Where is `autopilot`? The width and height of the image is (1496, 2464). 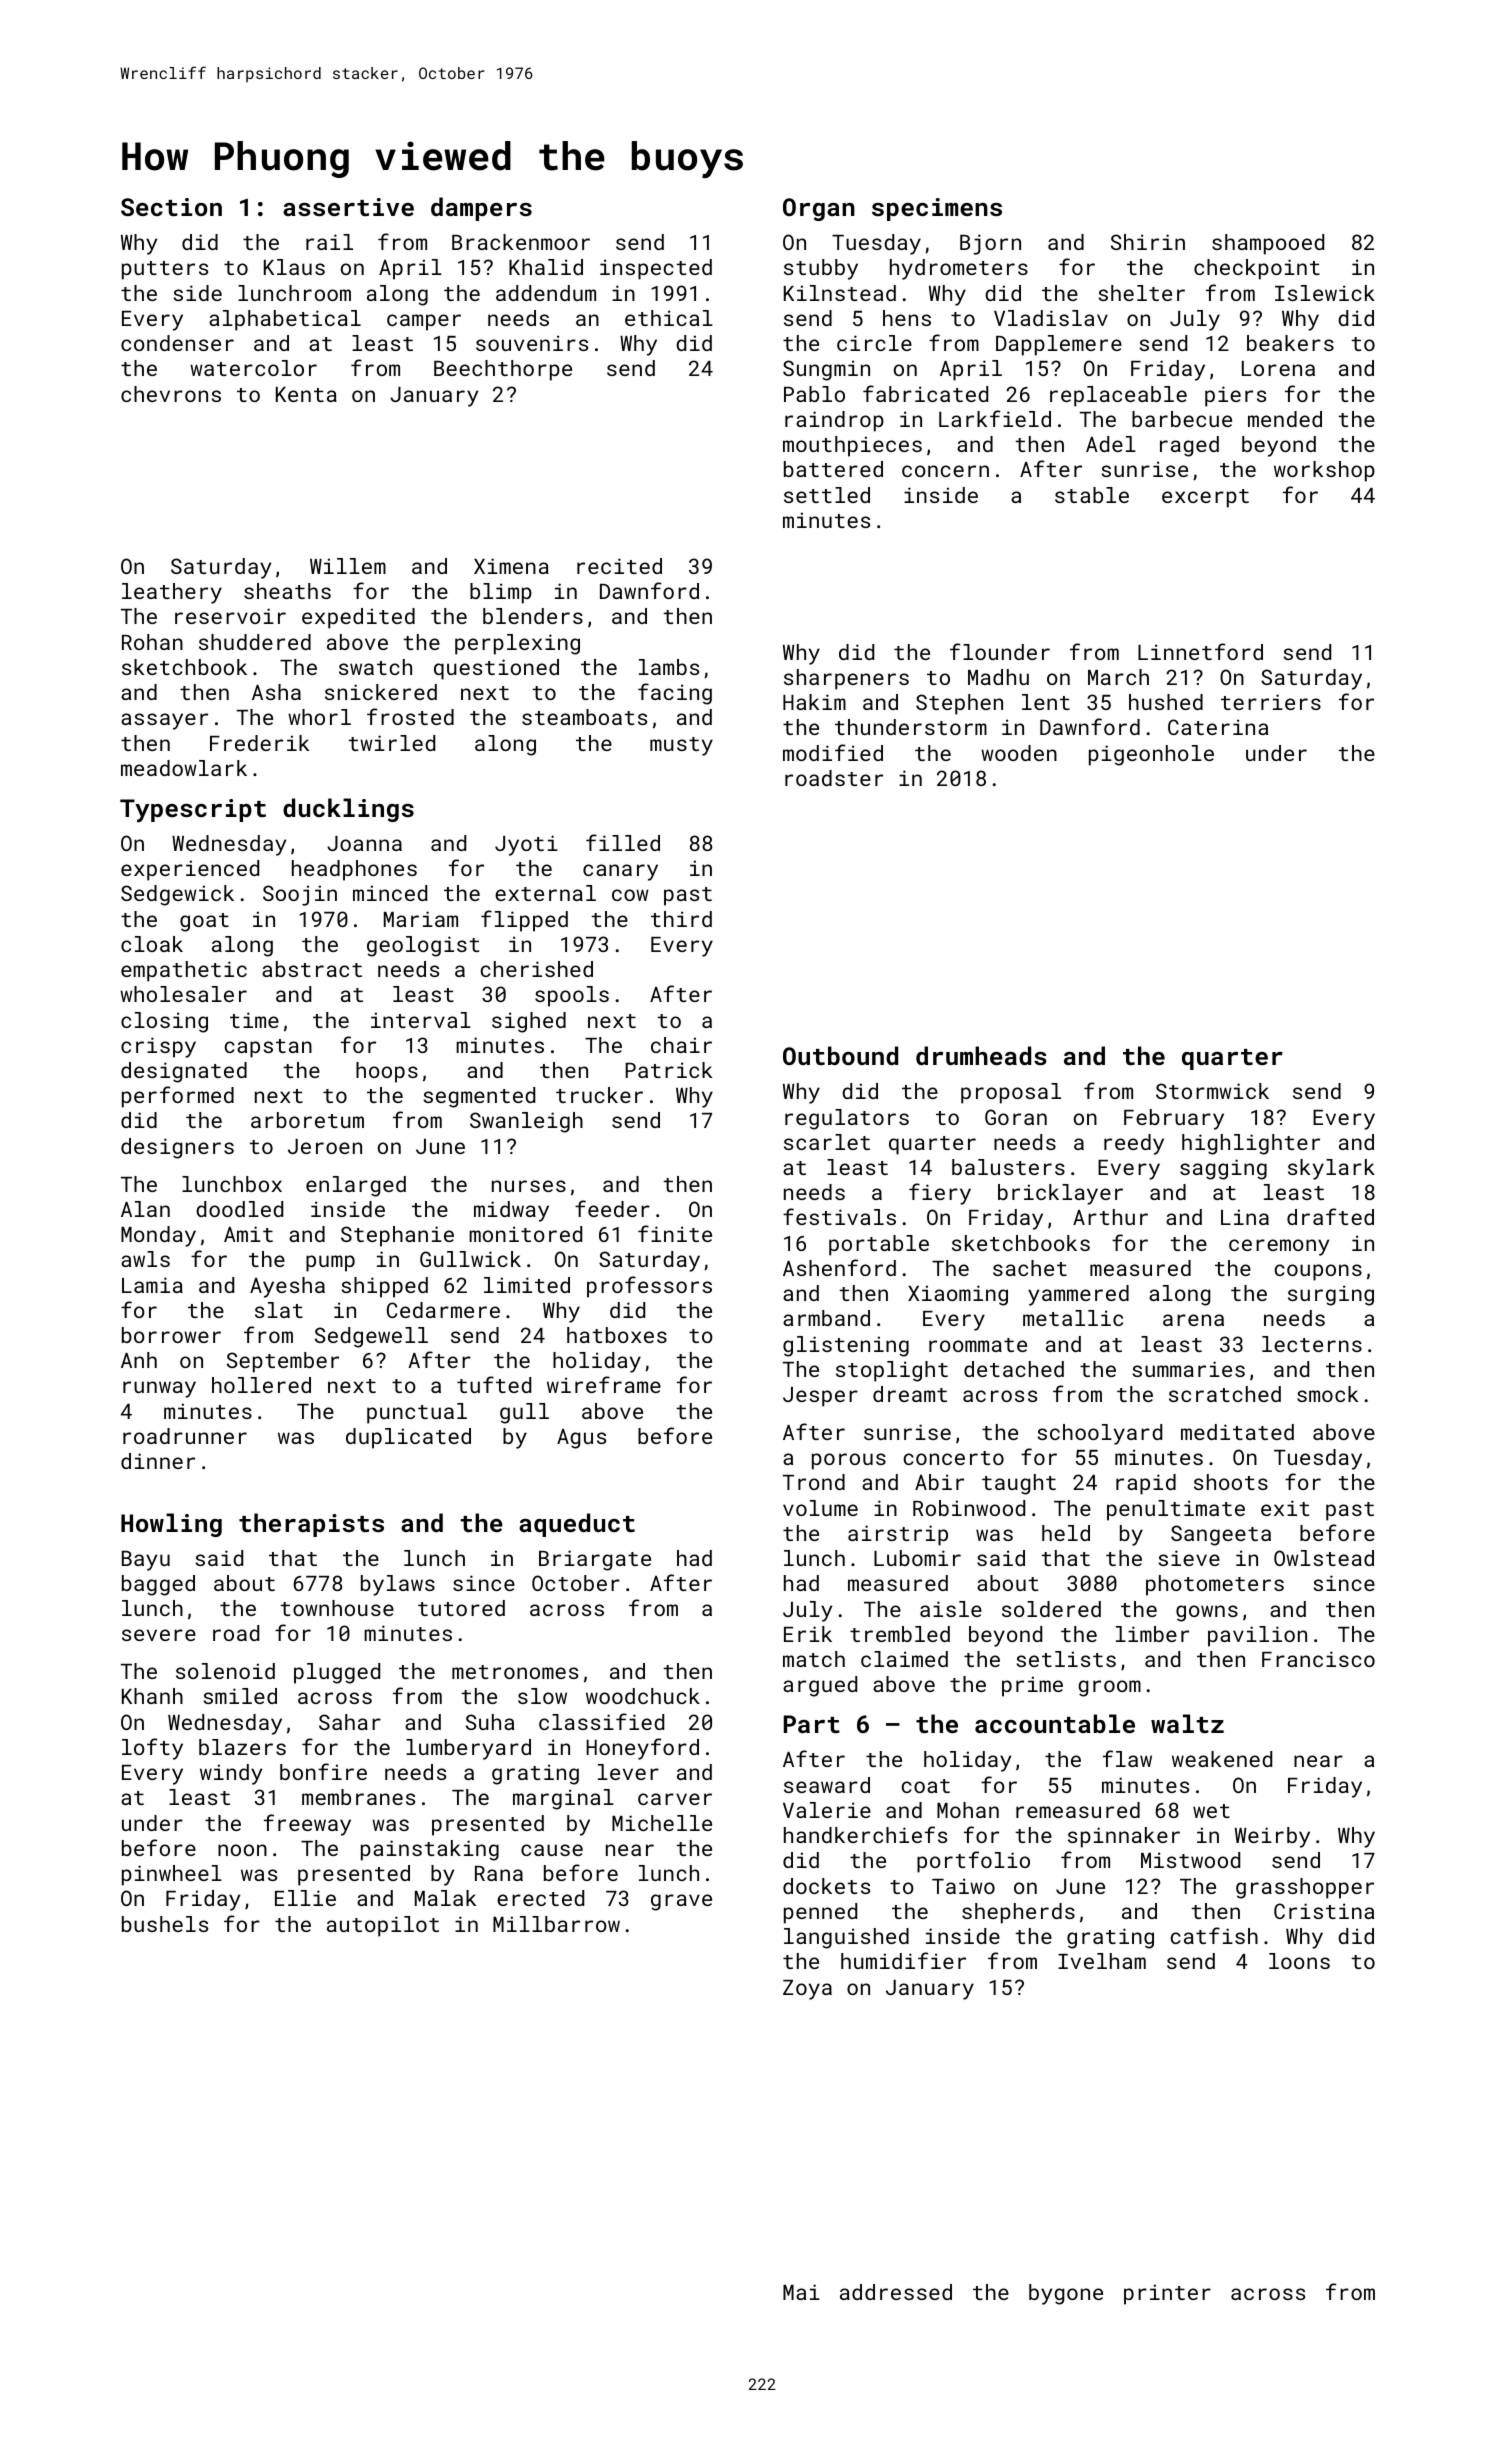 autopilot is located at coordinates (383, 1926).
